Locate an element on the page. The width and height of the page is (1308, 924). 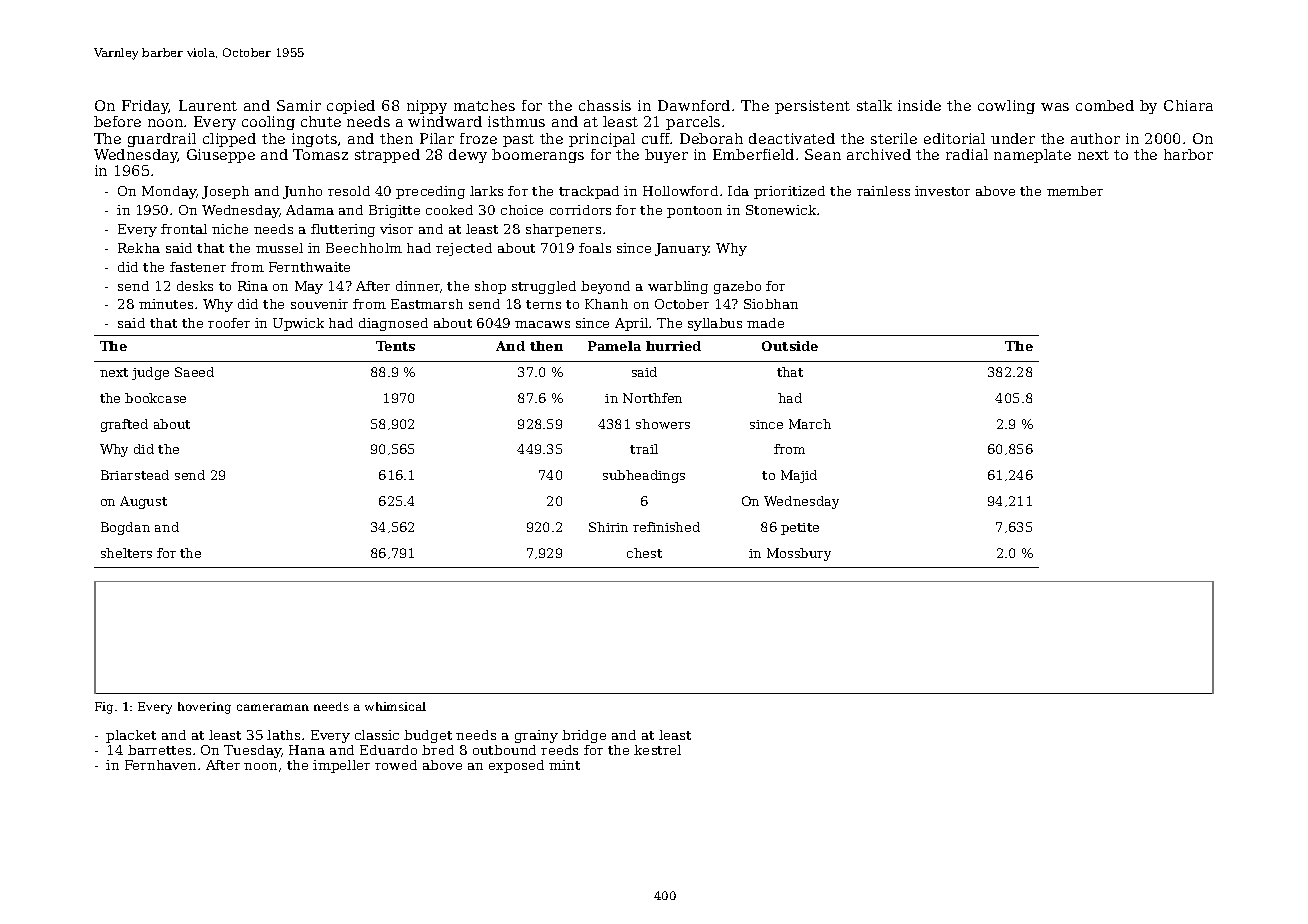
Stonewick is located at coordinates (781, 210).
